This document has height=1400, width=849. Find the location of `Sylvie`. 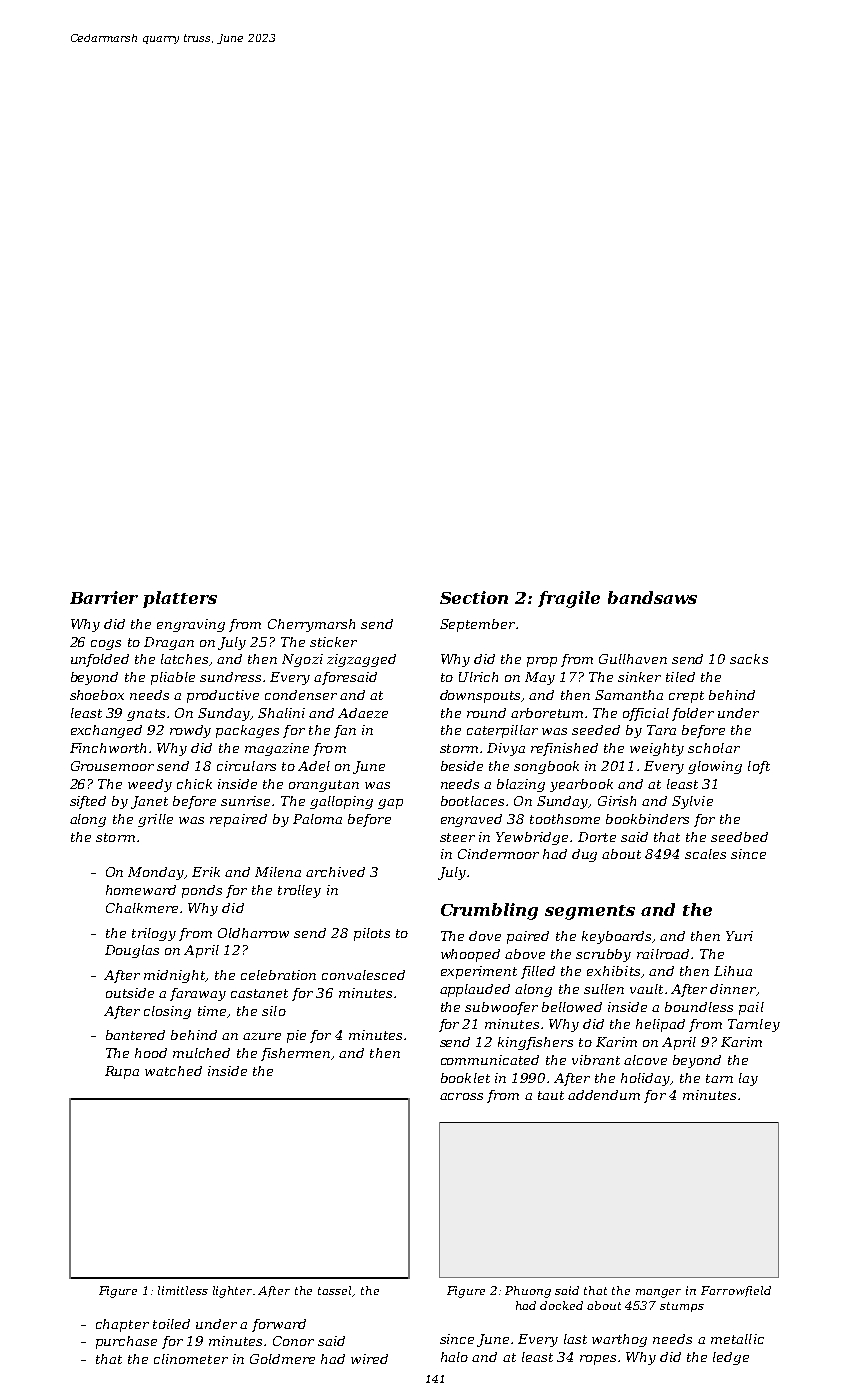

Sylvie is located at coordinates (692, 802).
